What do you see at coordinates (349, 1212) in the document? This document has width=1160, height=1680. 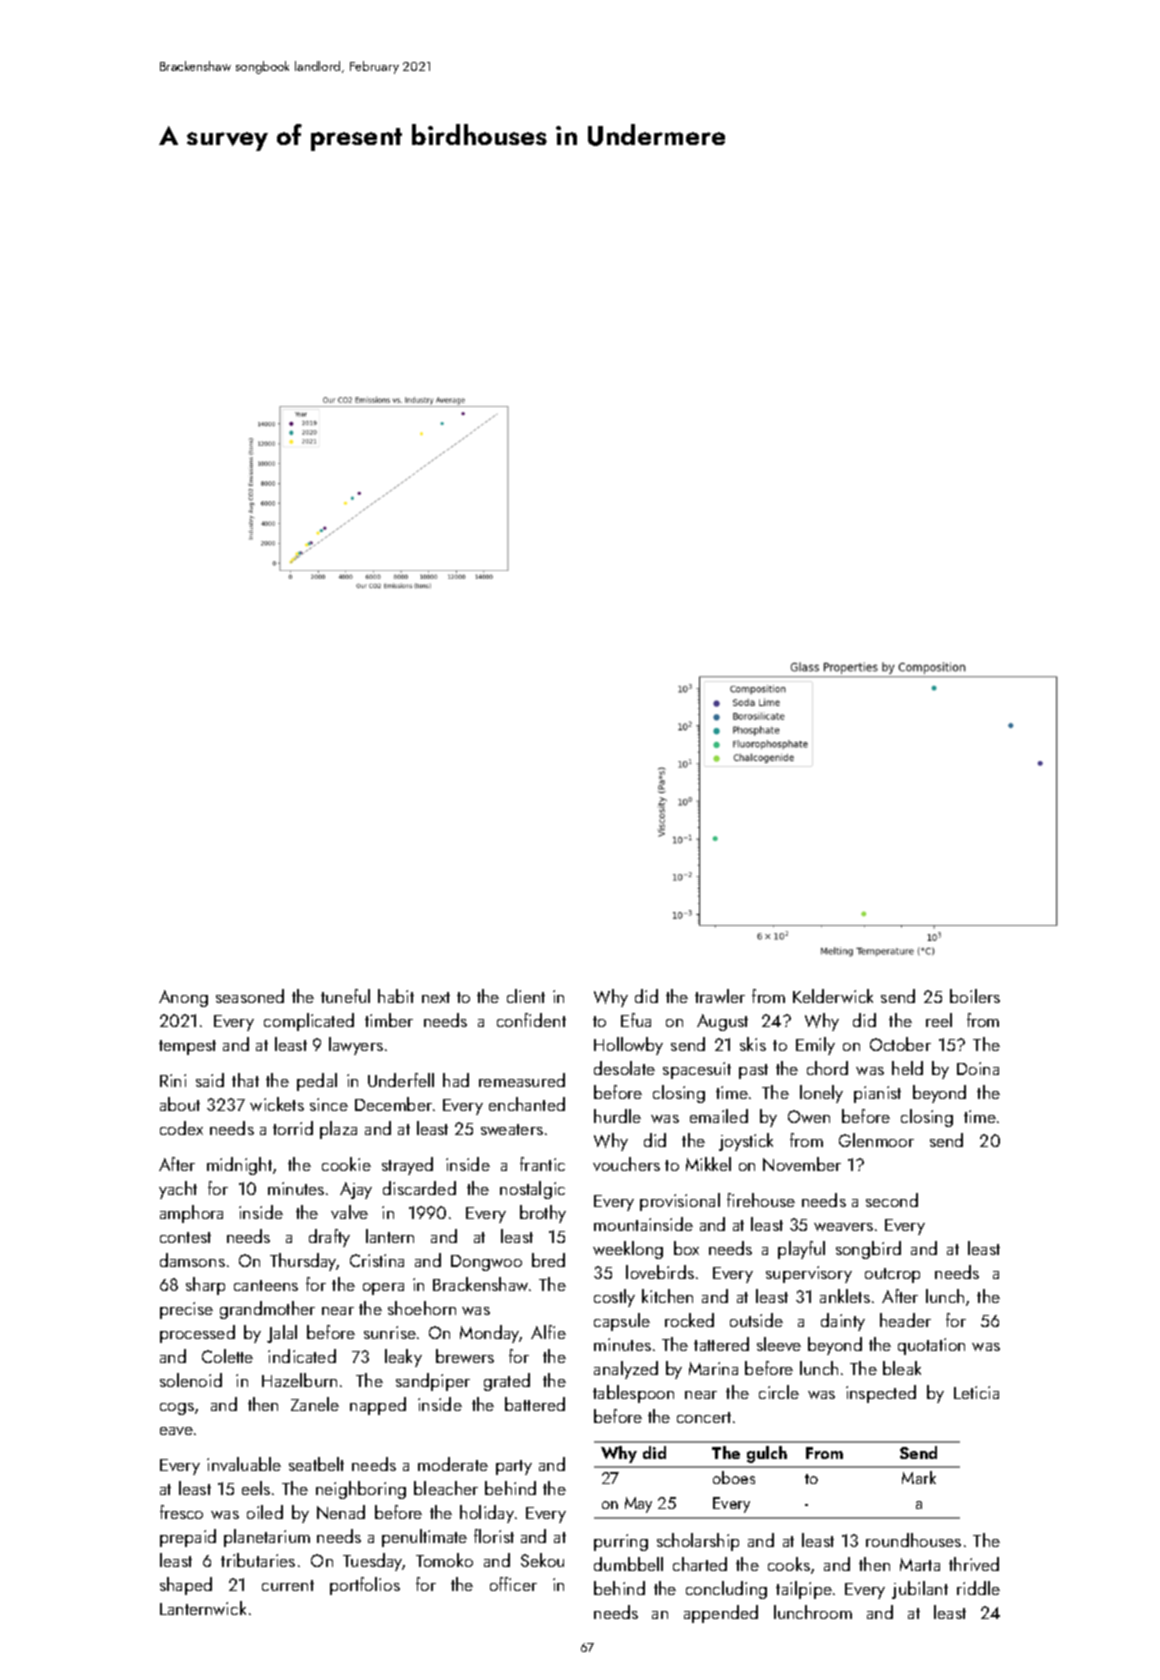 I see `valve` at bounding box center [349, 1212].
